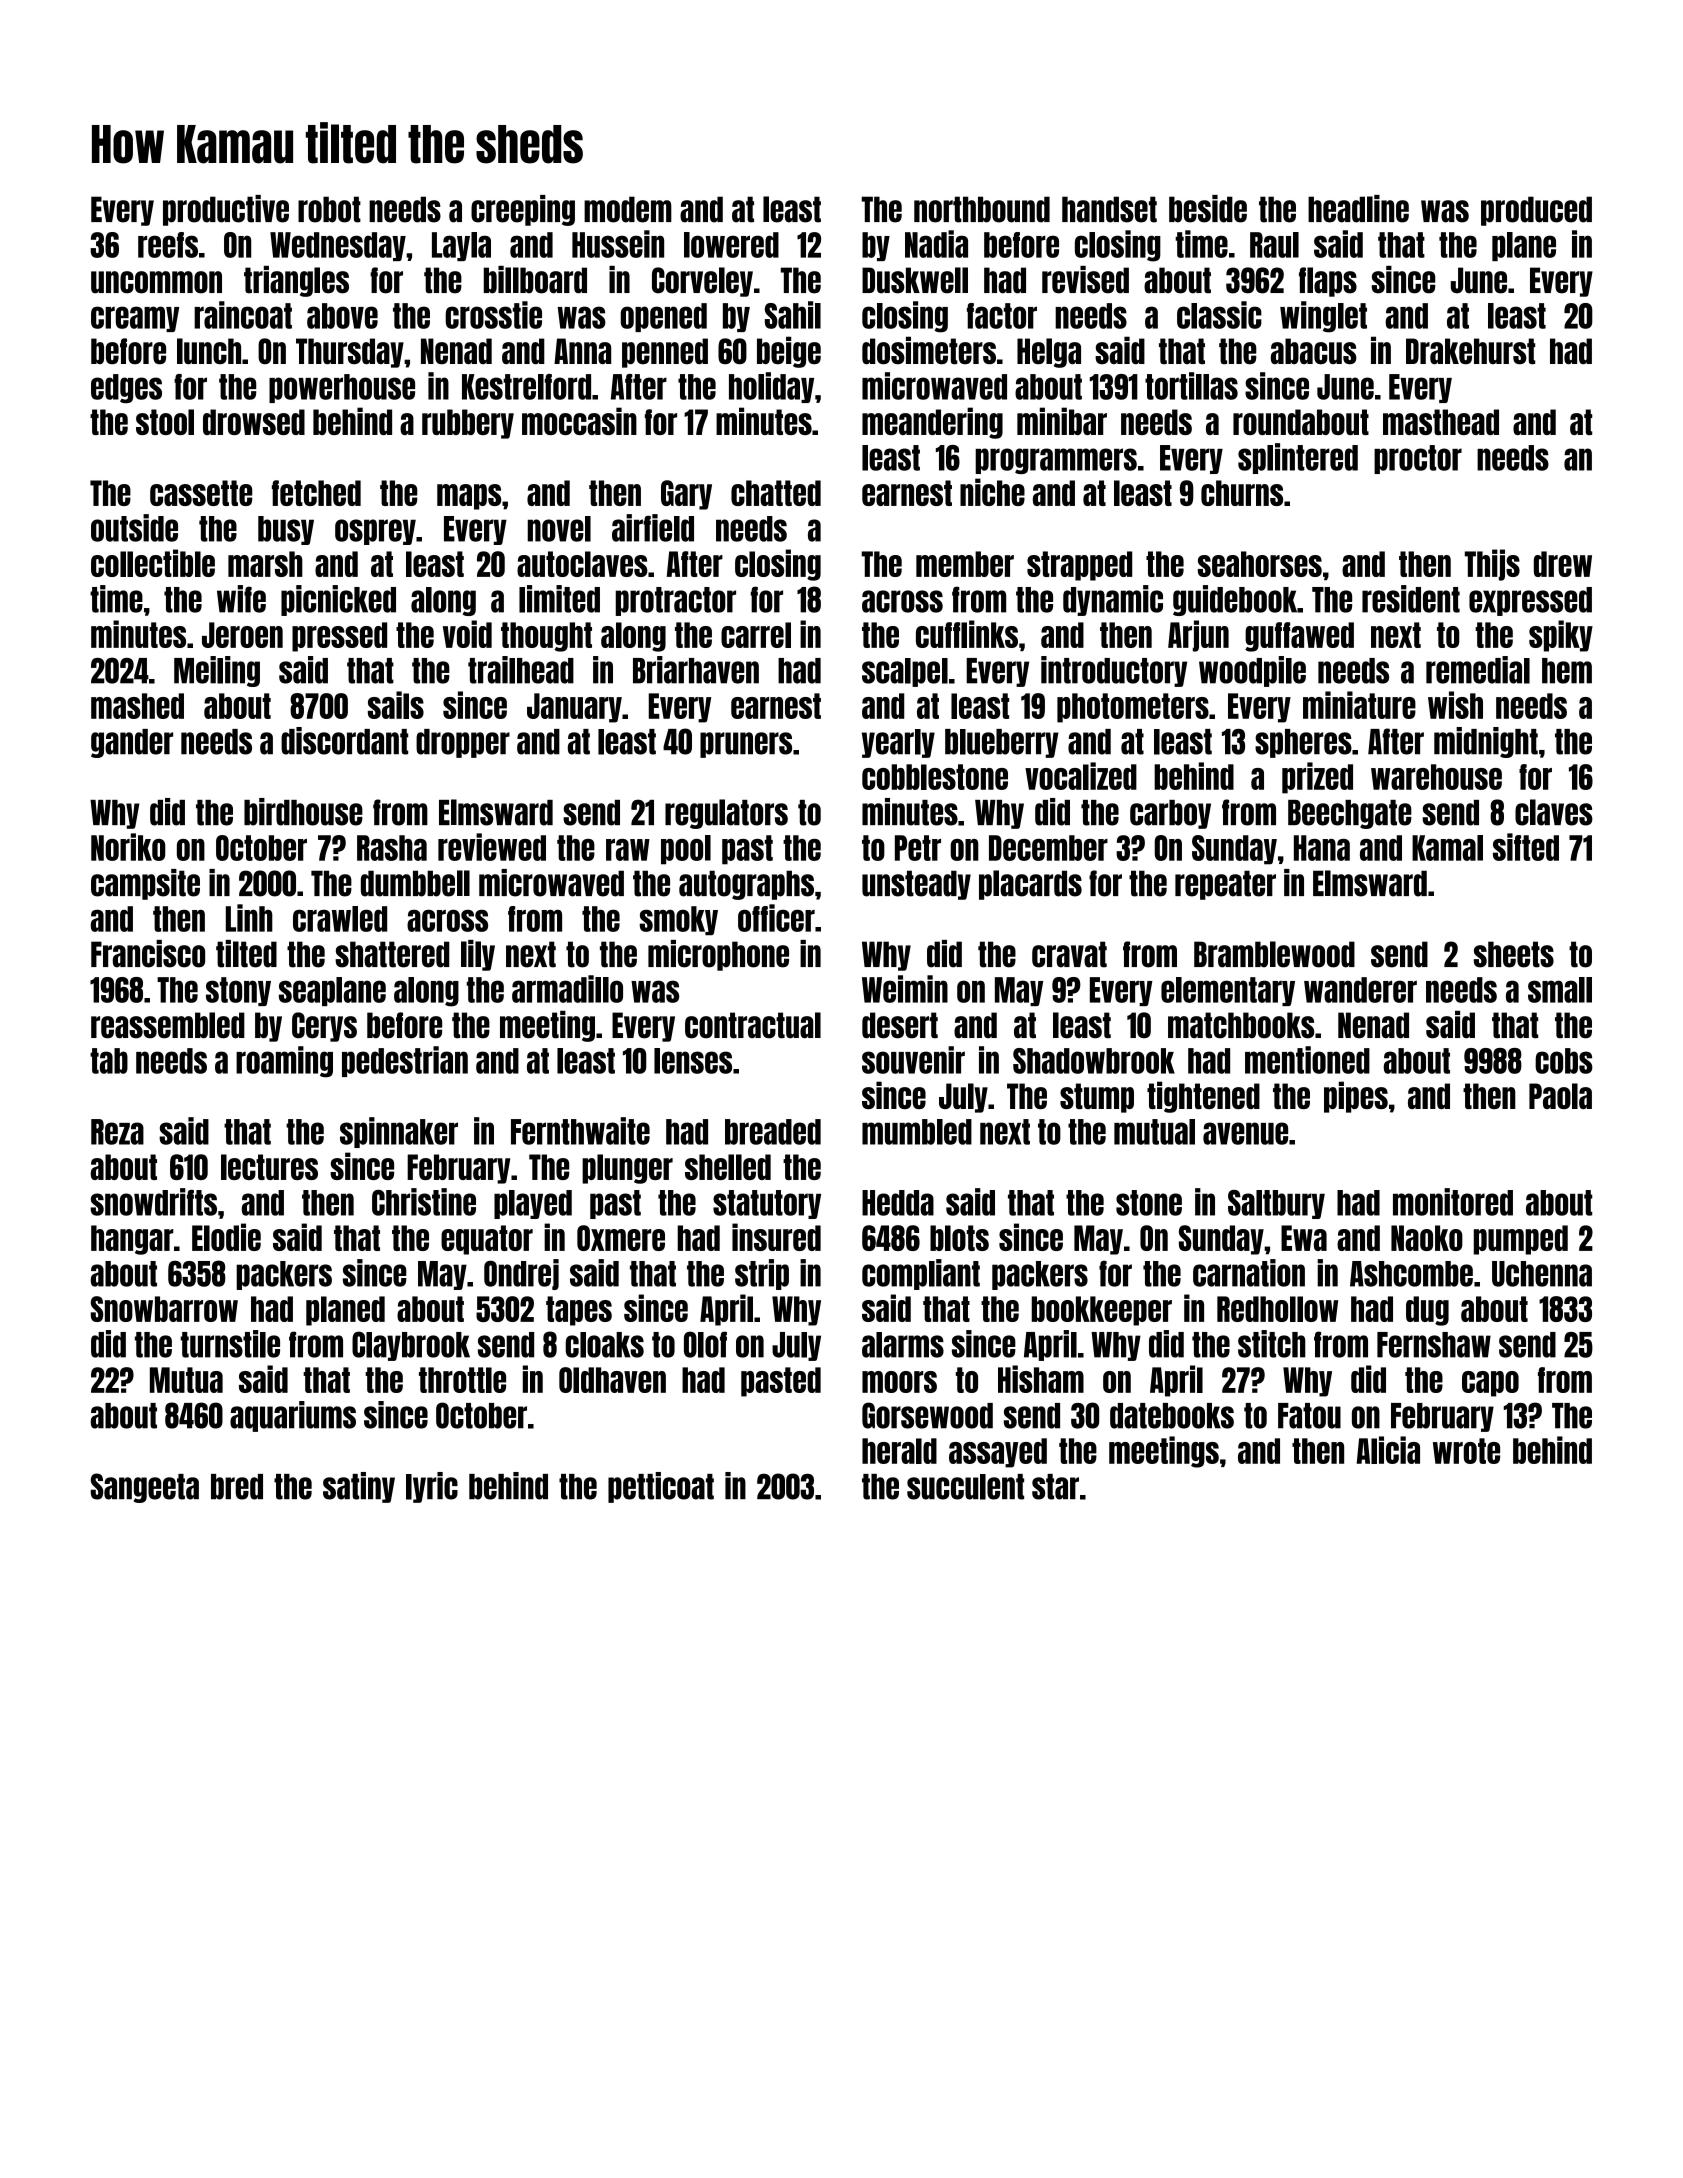 Image resolution: width=1683 pixels, height=2178 pixels. What do you see at coordinates (165, 422) in the screenshot?
I see `stool` at bounding box center [165, 422].
